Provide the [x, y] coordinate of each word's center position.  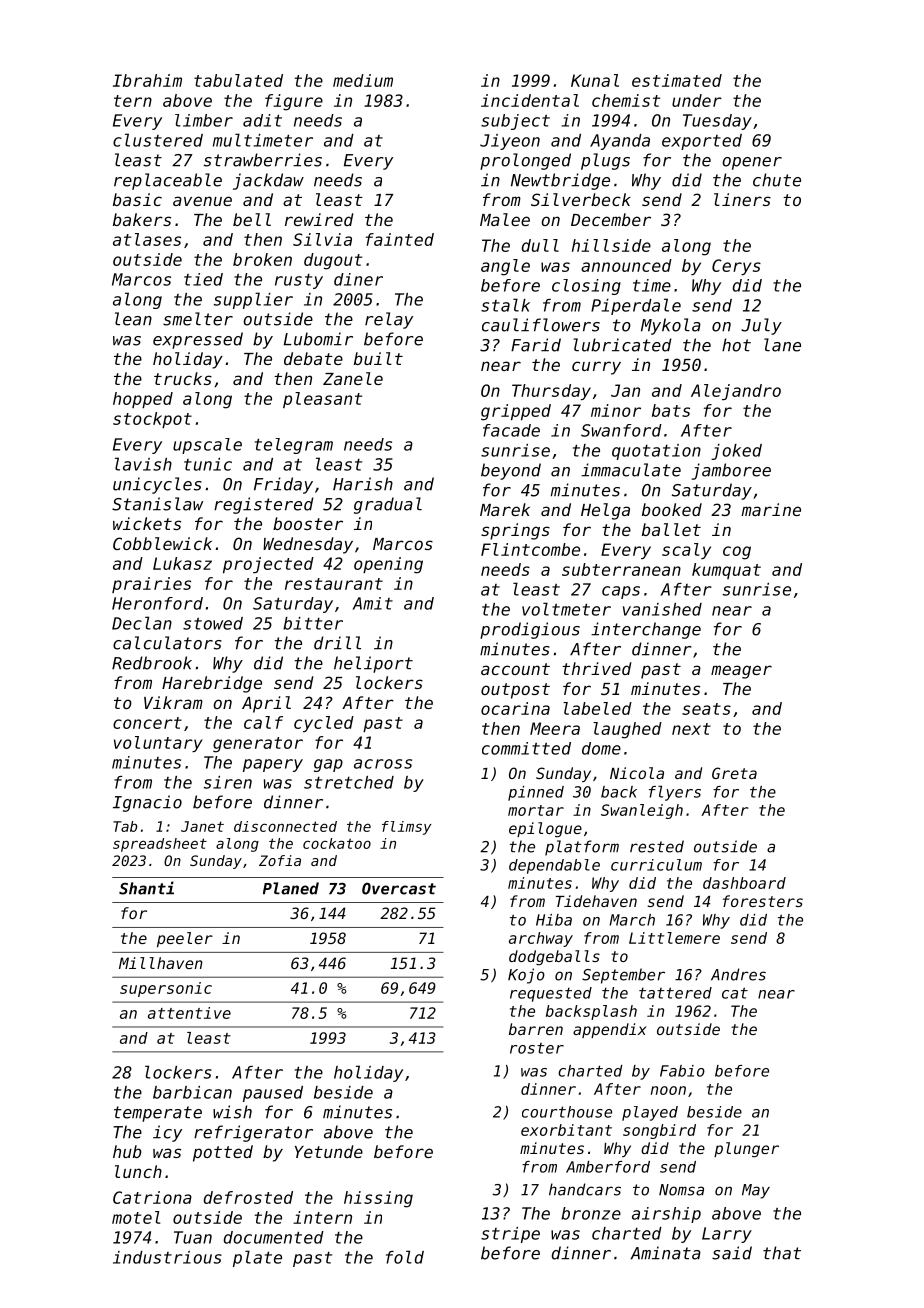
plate [257, 1258]
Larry [727, 1235]
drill [337, 643]
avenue [202, 201]
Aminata [666, 1253]
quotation [656, 452]
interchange [646, 630]
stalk [505, 305]
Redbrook [152, 663]
